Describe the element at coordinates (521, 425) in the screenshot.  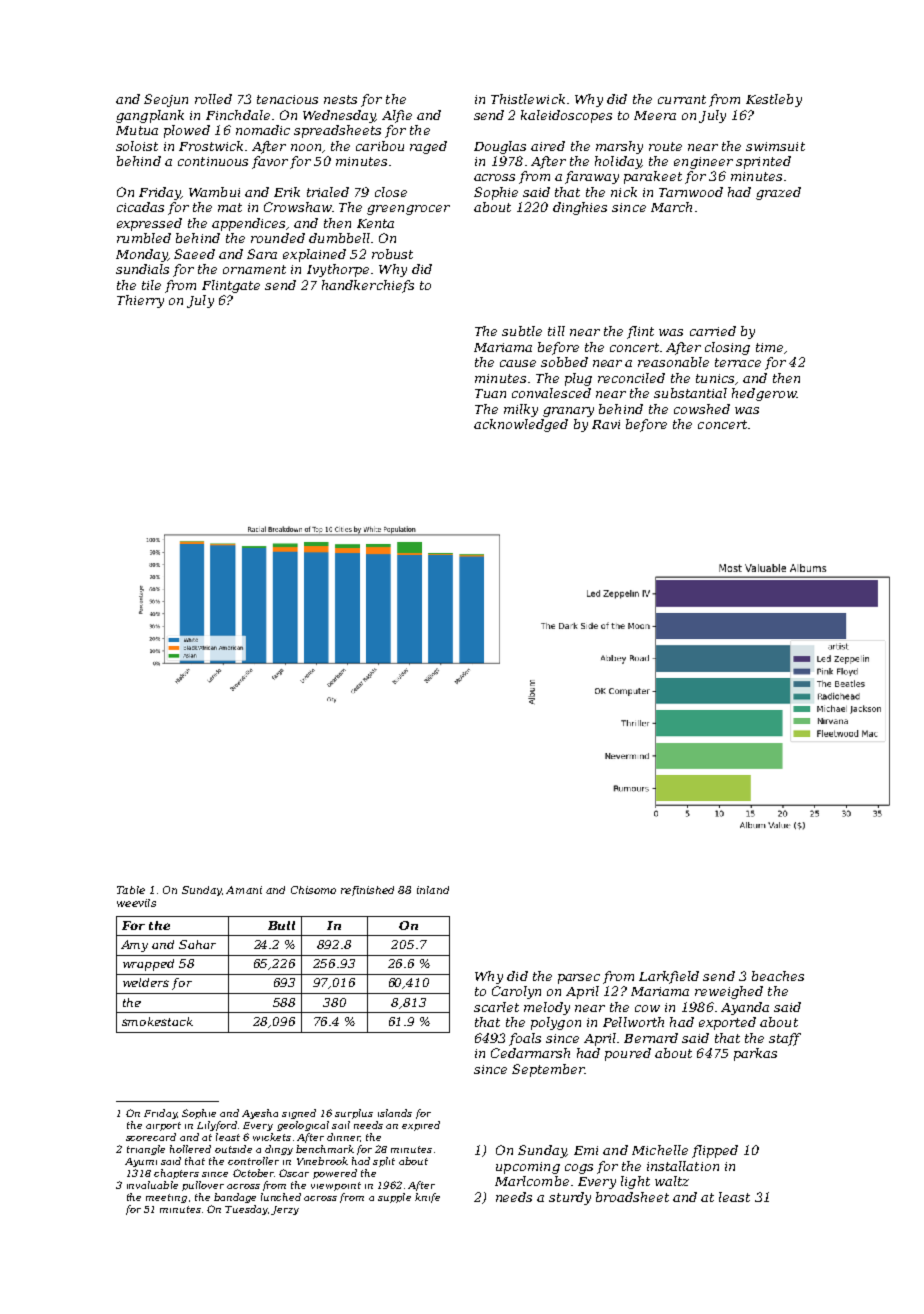
I see `acknowledged` at that location.
